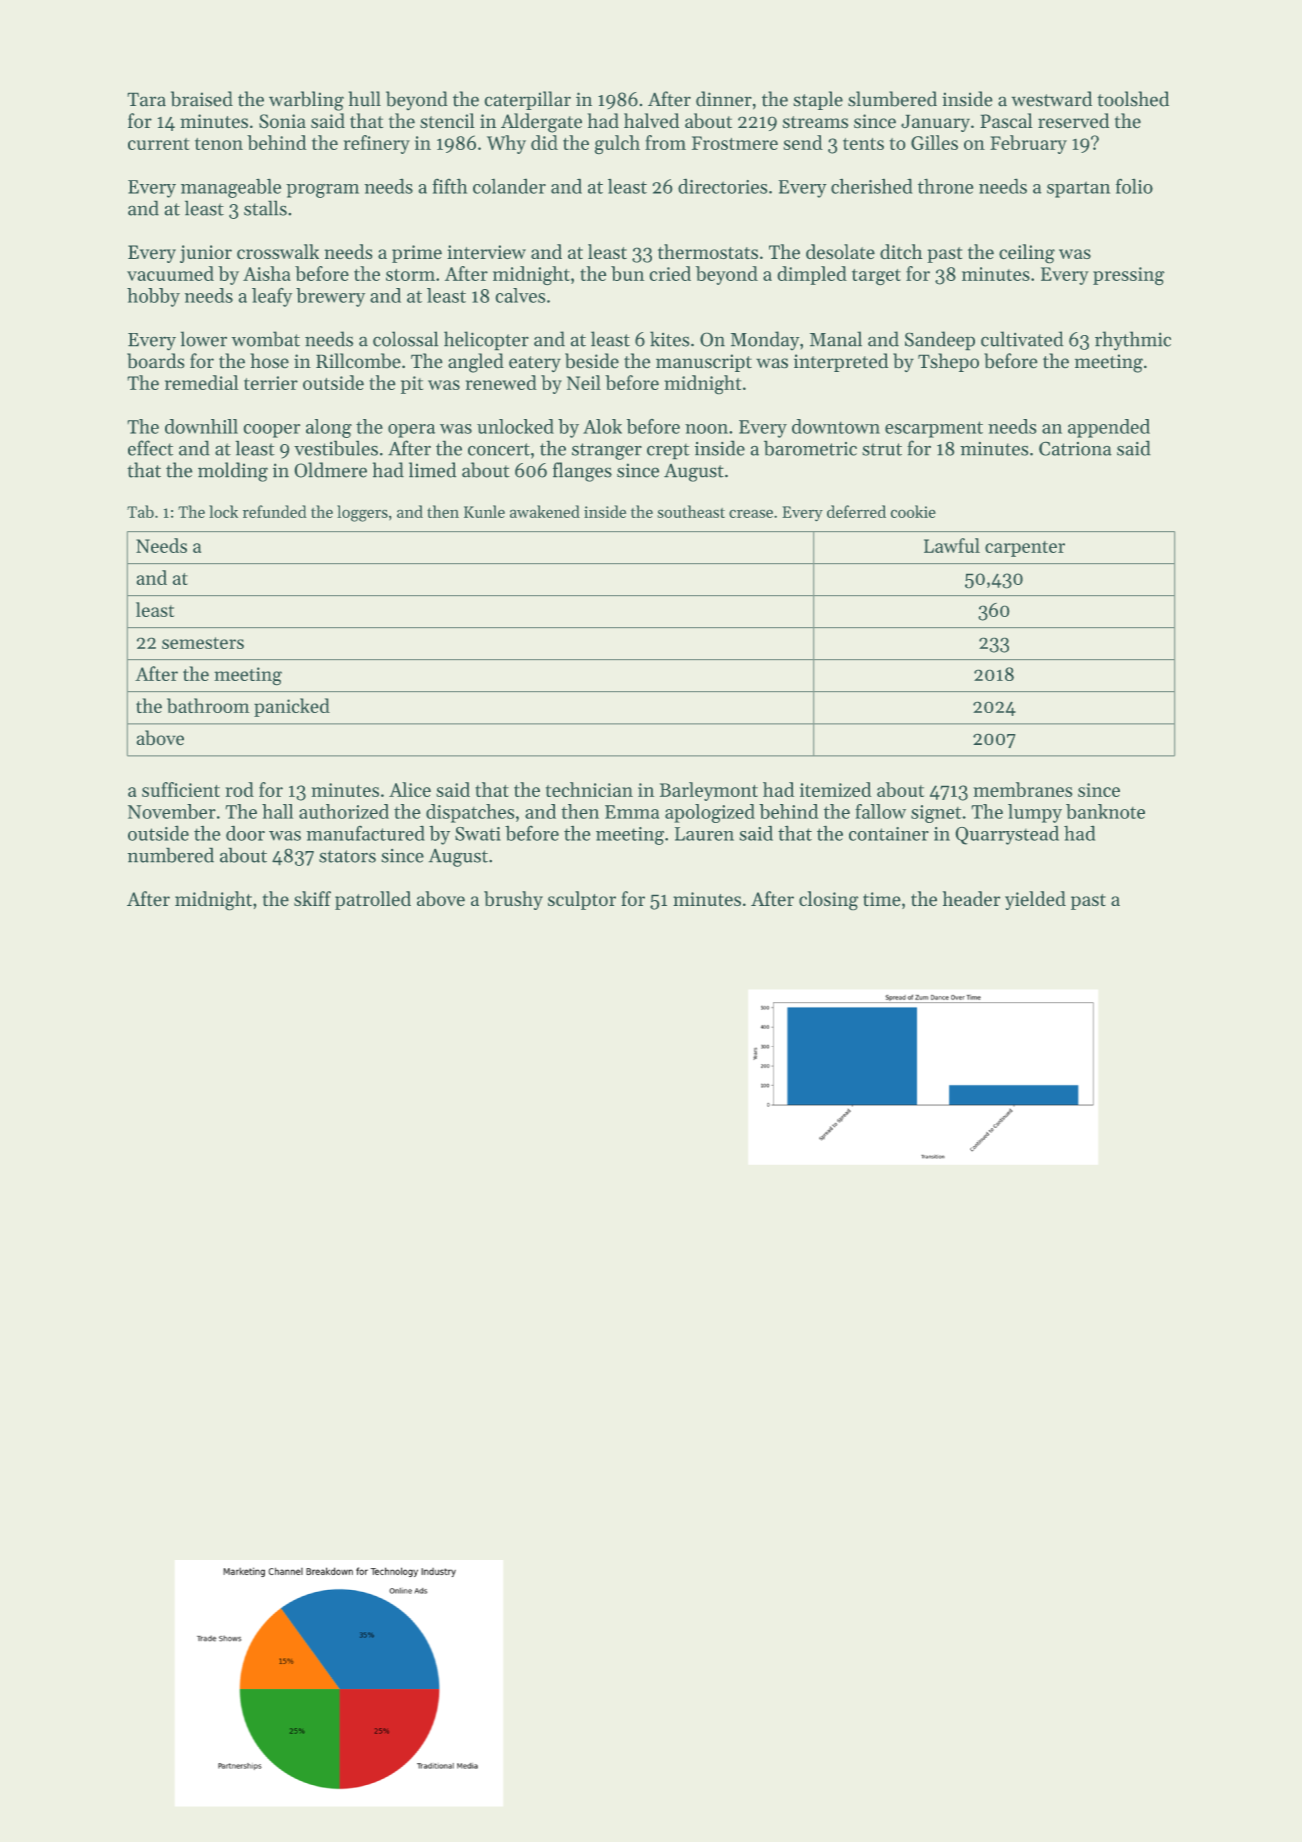  What do you see at coordinates (1025, 549) in the screenshot?
I see `carpenter` at bounding box center [1025, 549].
